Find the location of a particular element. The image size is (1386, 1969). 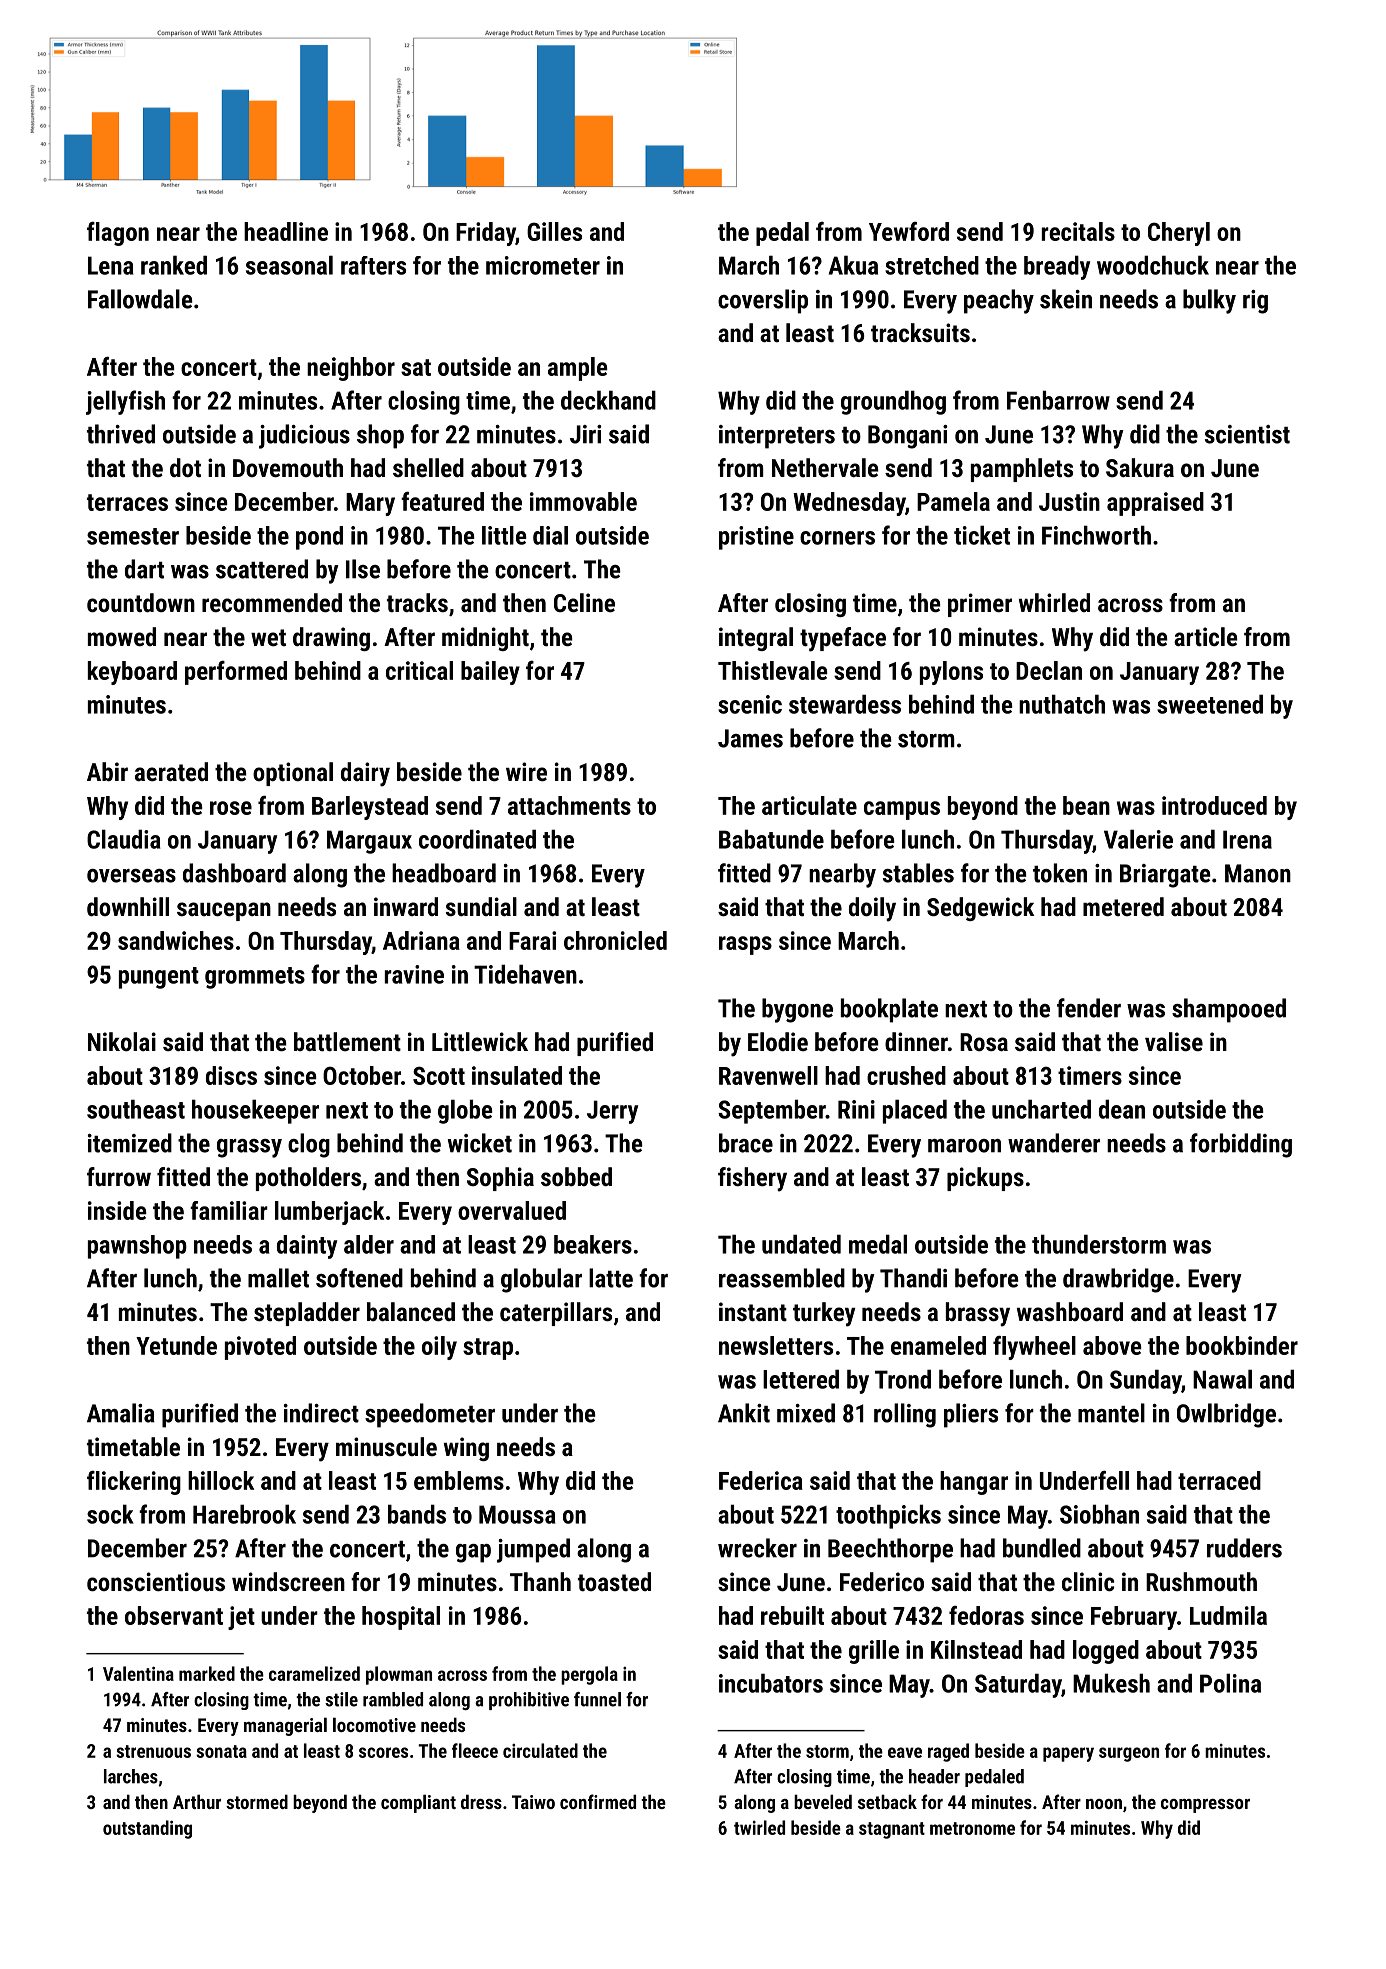

lettered is located at coordinates (801, 1379).
